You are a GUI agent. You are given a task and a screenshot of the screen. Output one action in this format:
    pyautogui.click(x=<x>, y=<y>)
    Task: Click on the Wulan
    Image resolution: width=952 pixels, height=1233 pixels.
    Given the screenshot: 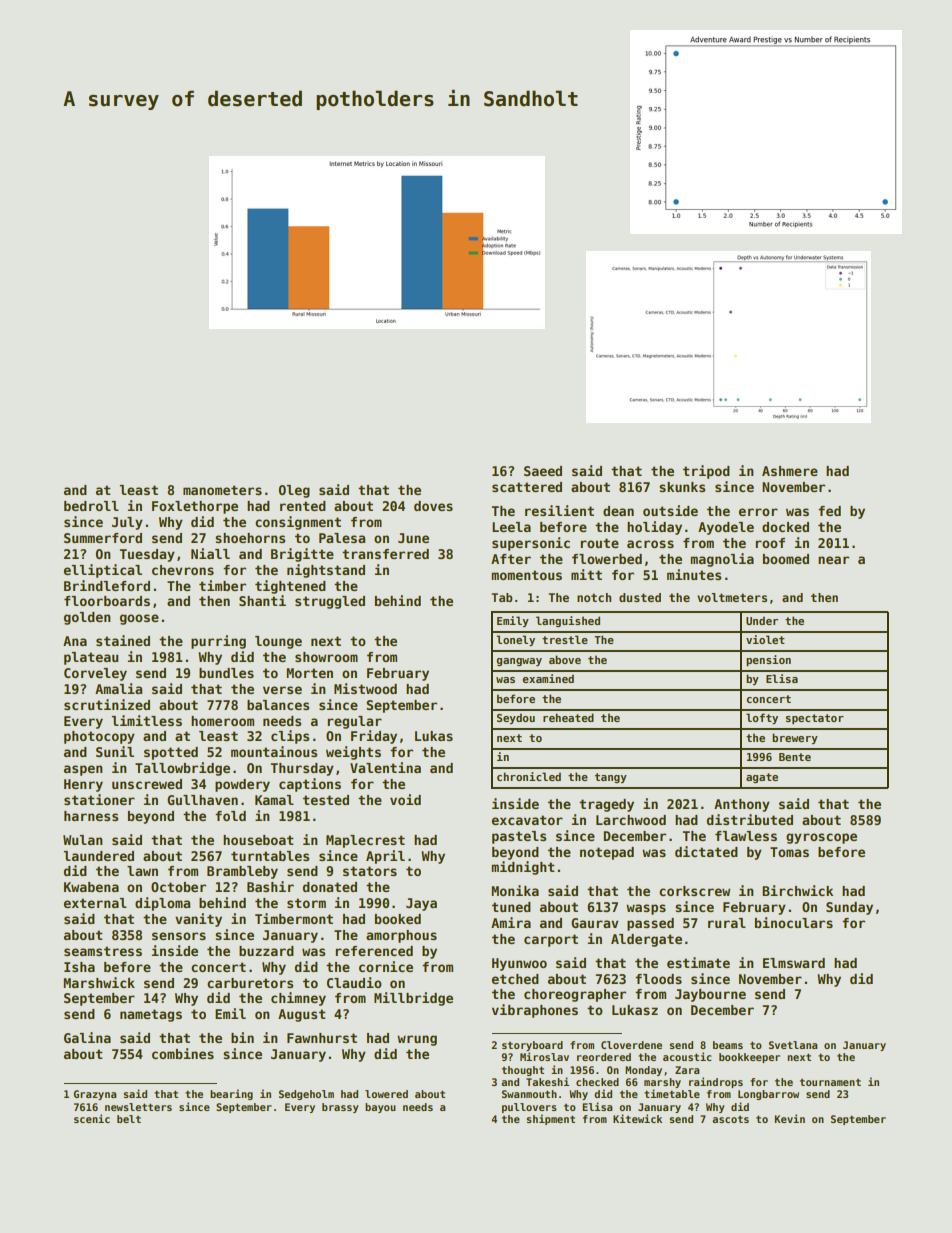 What is the action you would take?
    pyautogui.click(x=83, y=840)
